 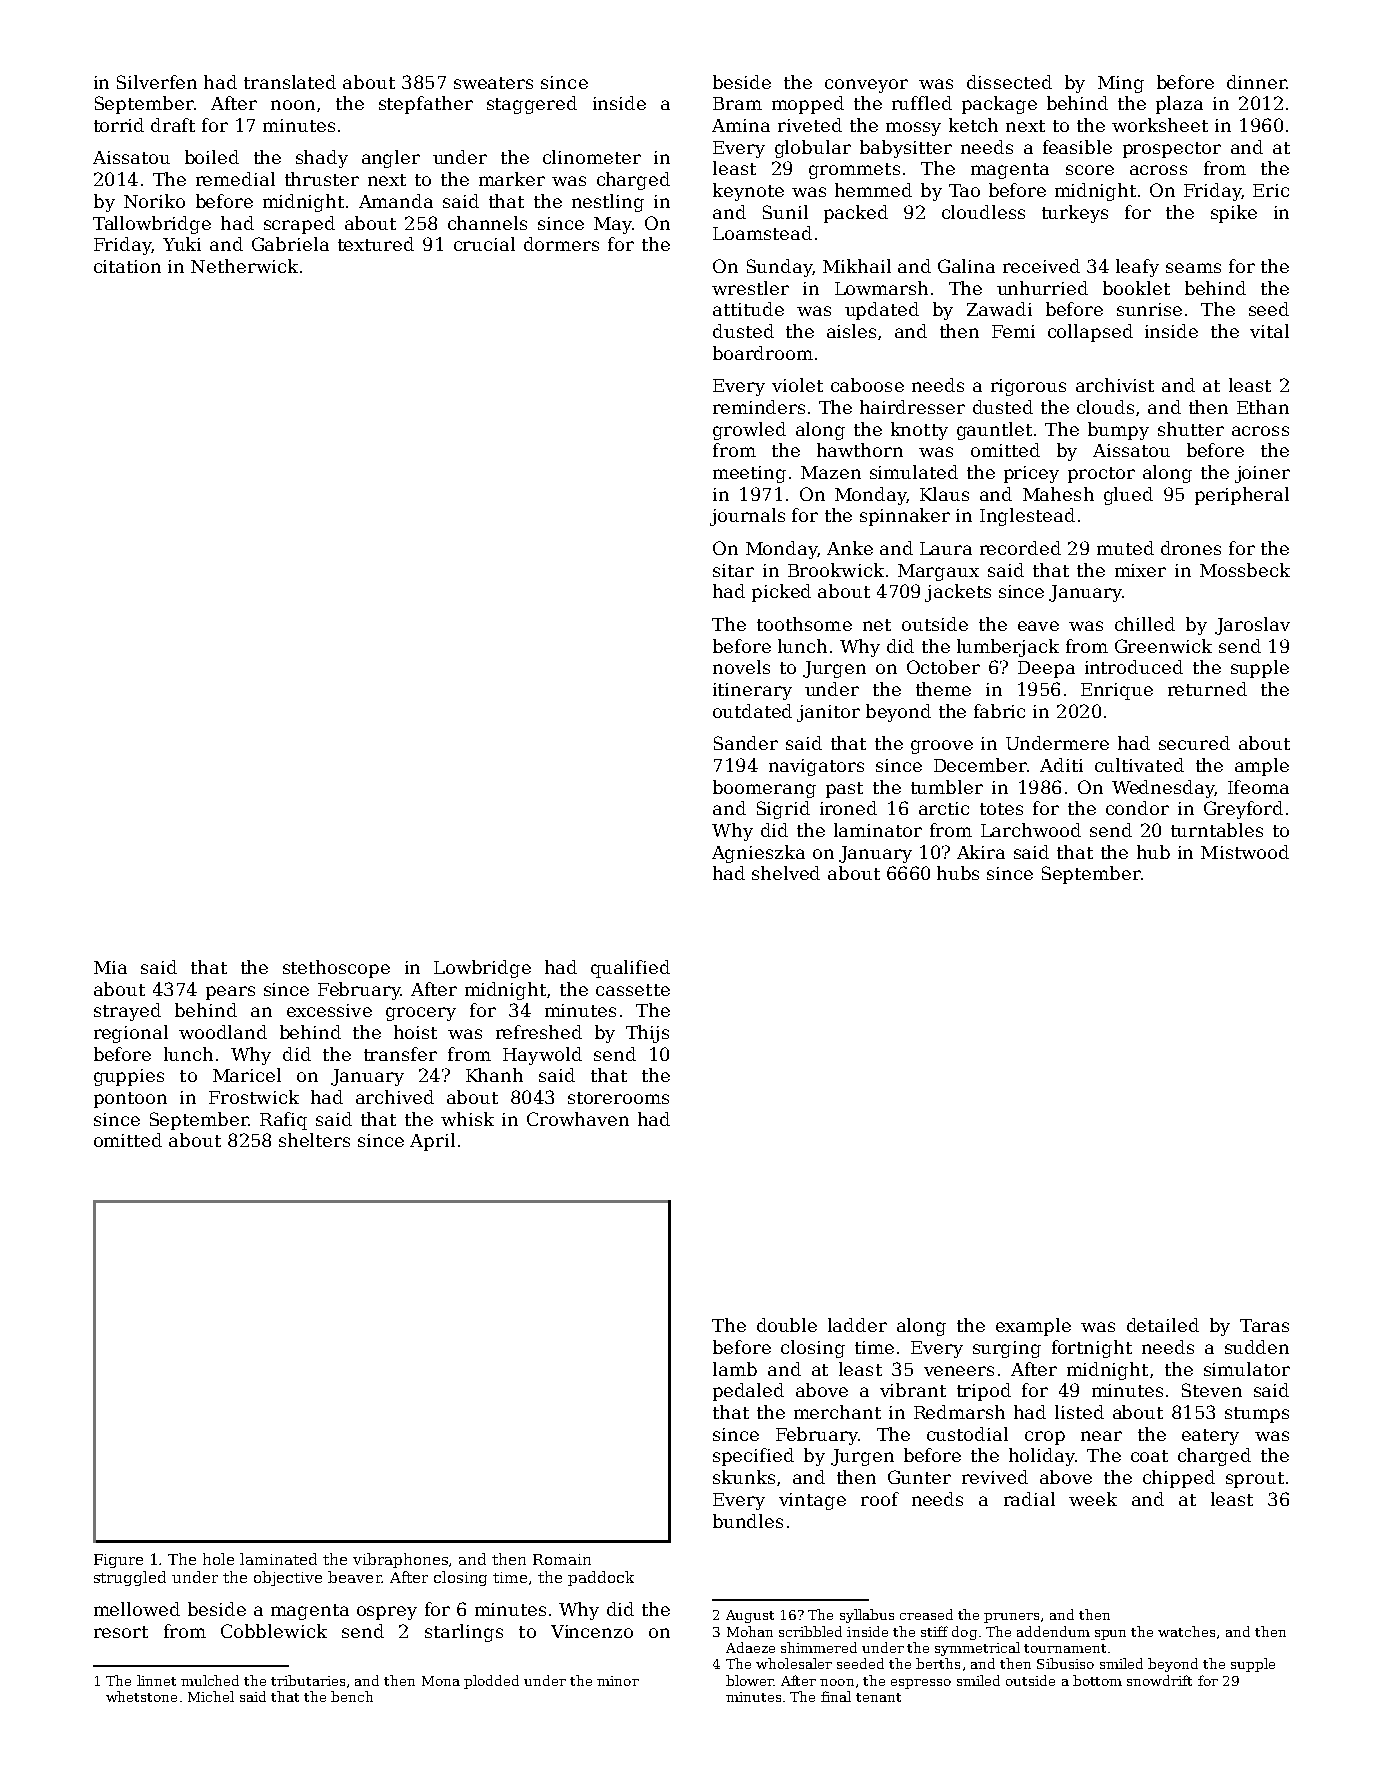 I want to click on Bram, so click(x=737, y=103).
